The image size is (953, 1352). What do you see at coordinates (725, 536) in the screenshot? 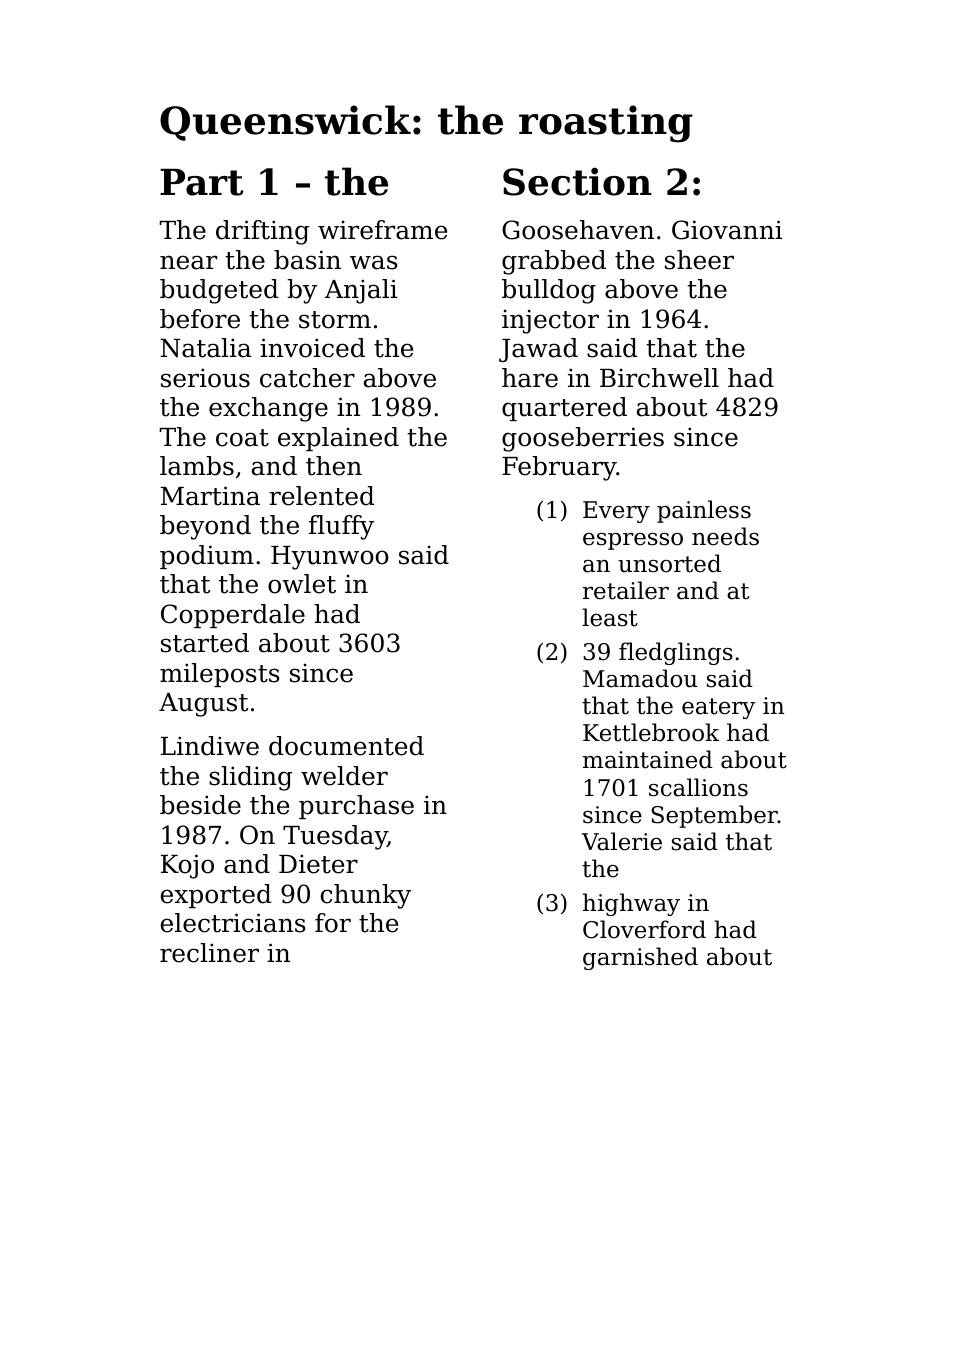
I see `needs` at bounding box center [725, 536].
